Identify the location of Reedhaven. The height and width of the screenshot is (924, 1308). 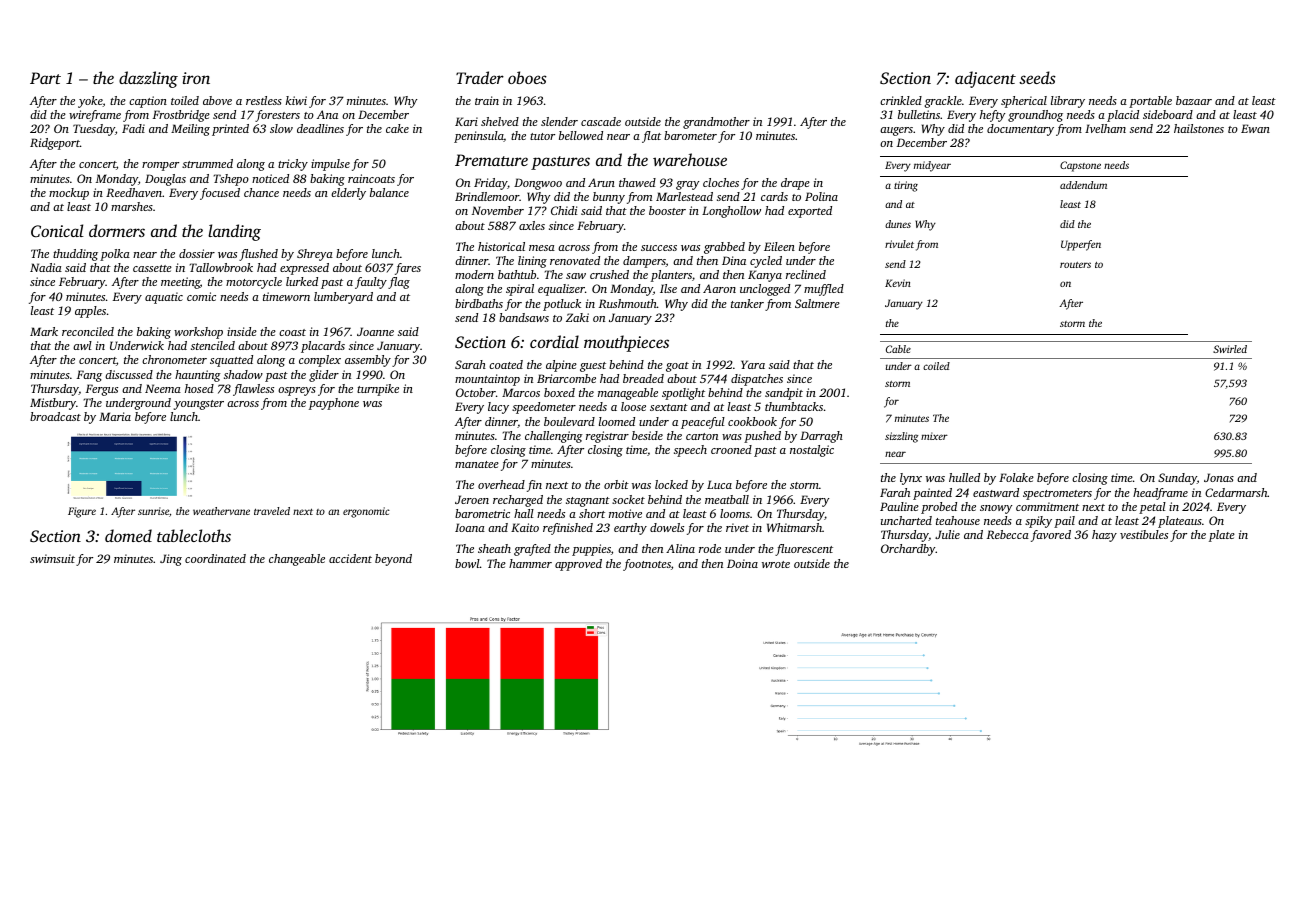
(134, 192).
